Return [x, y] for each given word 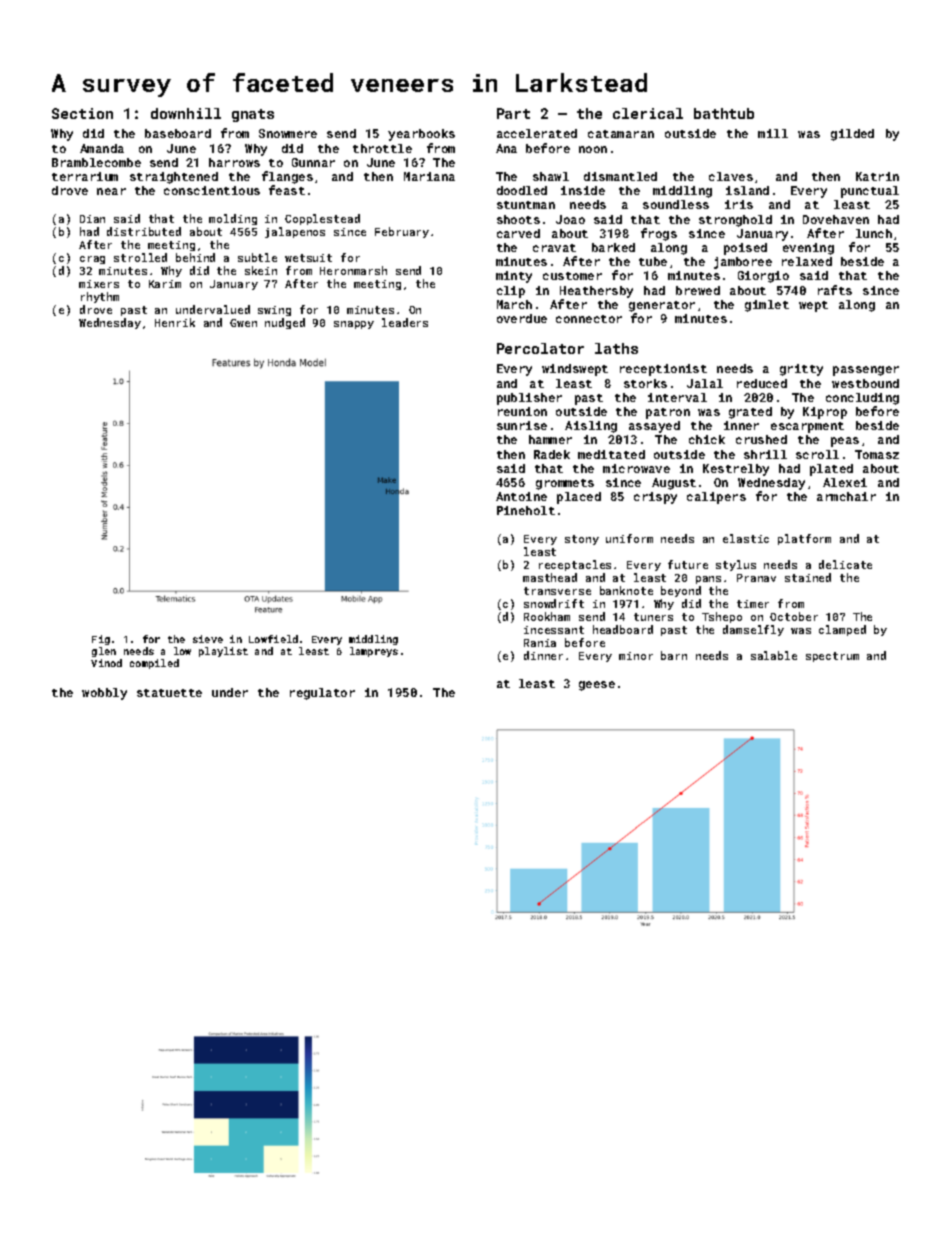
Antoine [521, 496]
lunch [874, 233]
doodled [522, 190]
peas [845, 442]
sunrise [522, 425]
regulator [322, 694]
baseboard [178, 133]
